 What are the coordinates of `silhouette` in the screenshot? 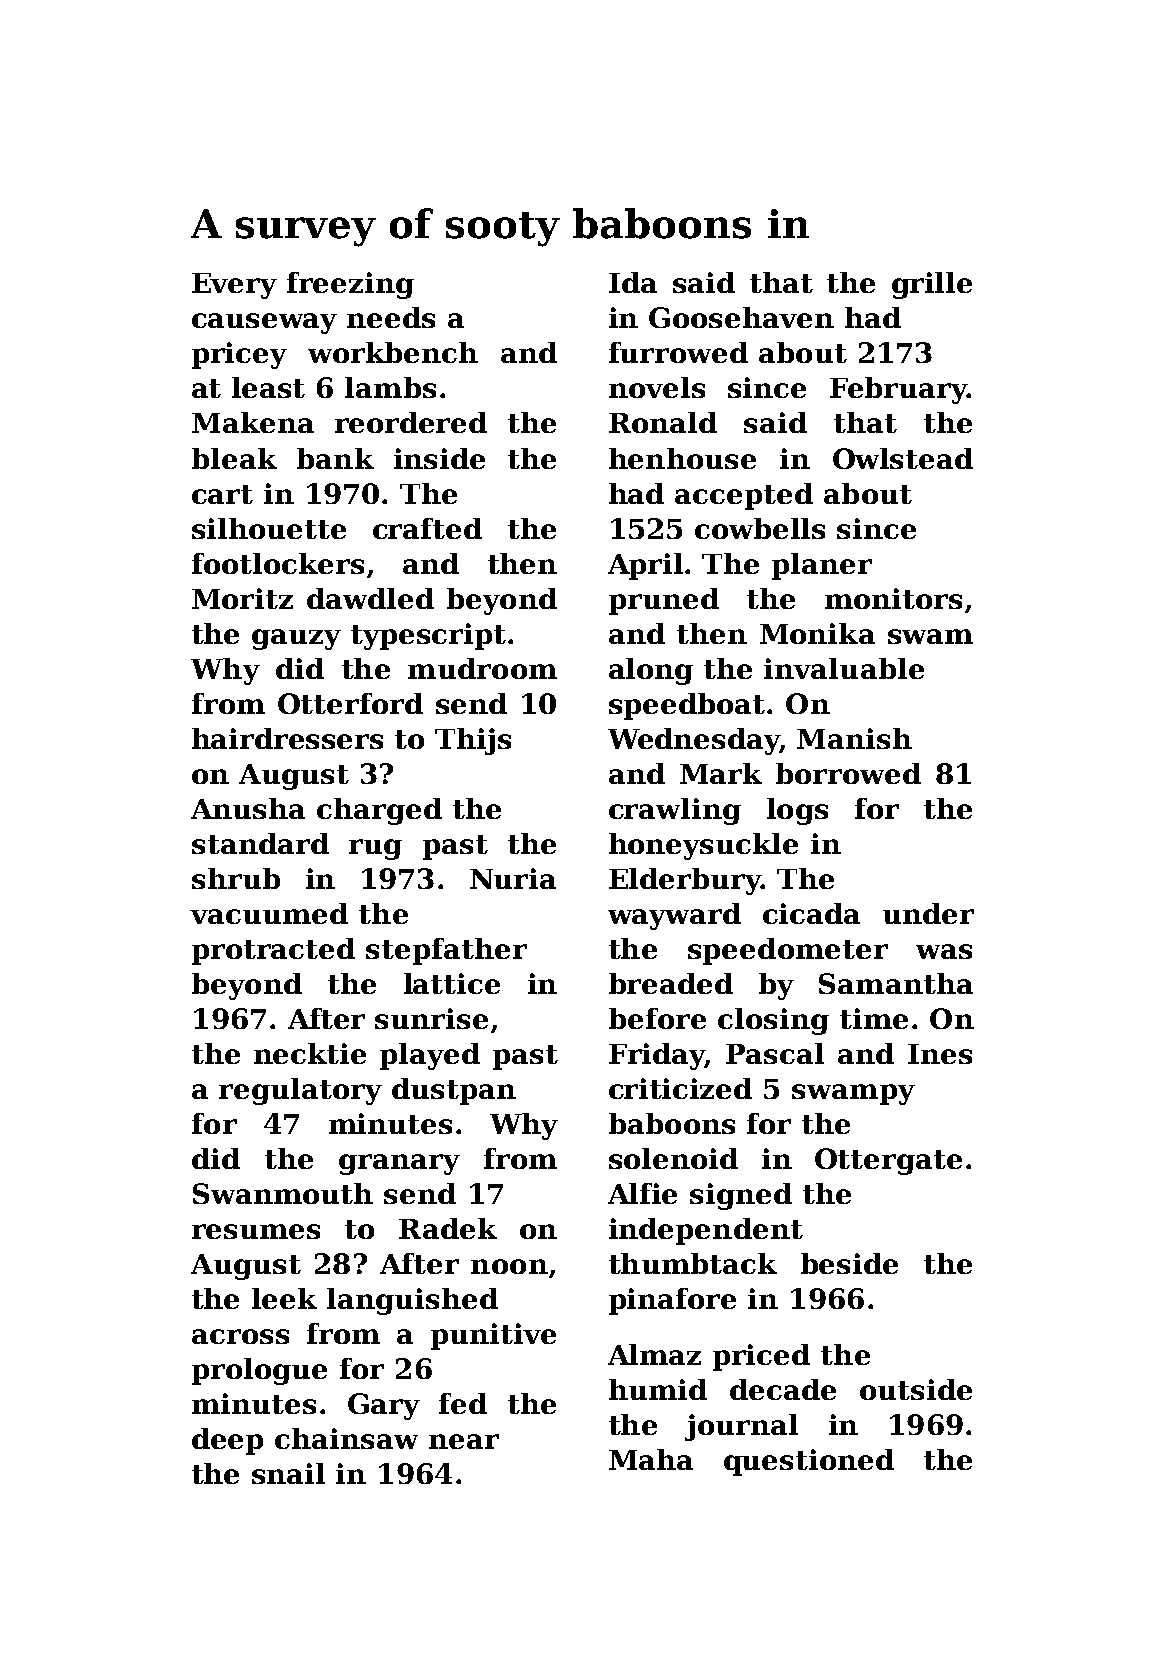 It's located at (269, 528).
